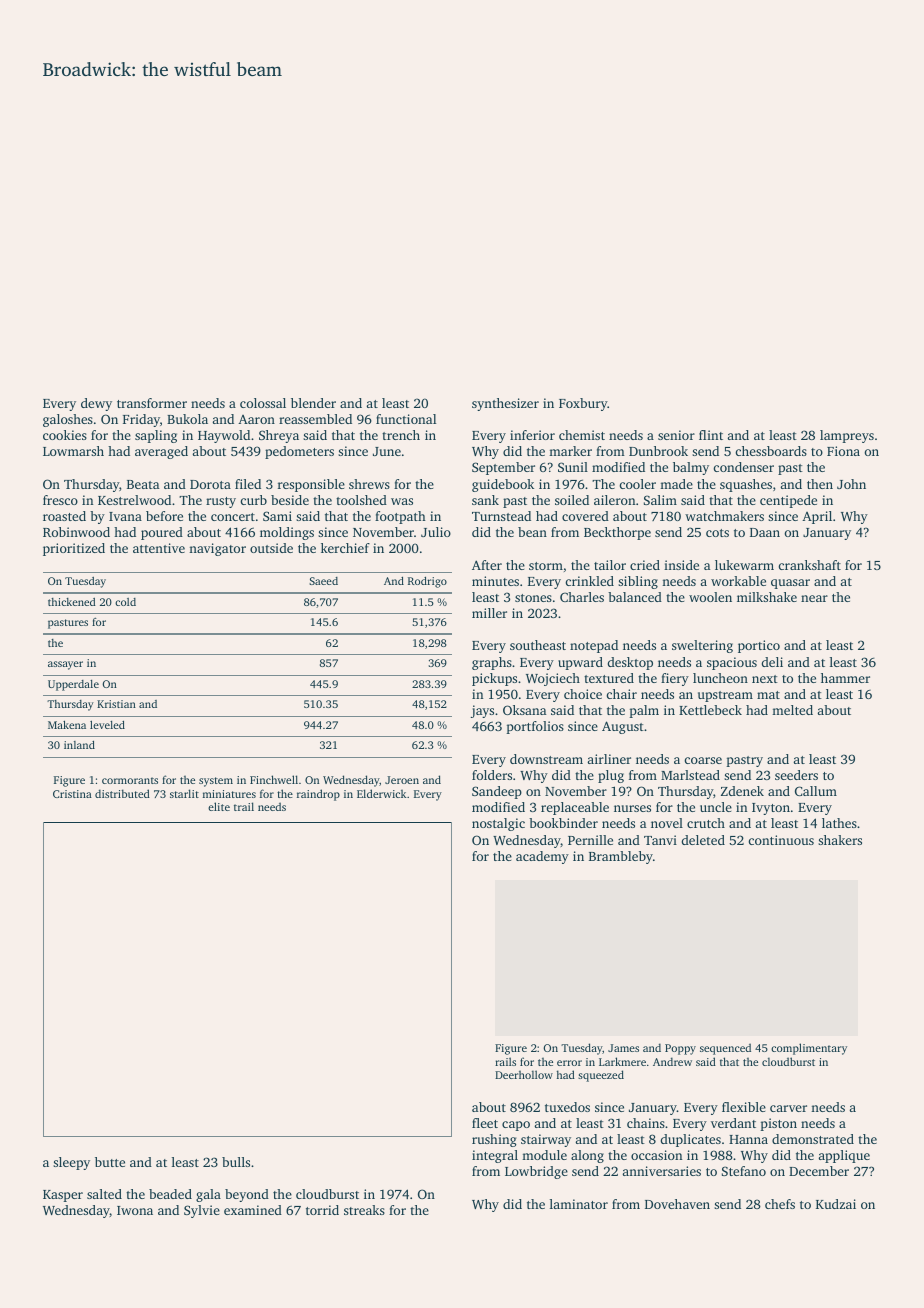 Image resolution: width=924 pixels, height=1308 pixels. I want to click on sleepy, so click(71, 1163).
